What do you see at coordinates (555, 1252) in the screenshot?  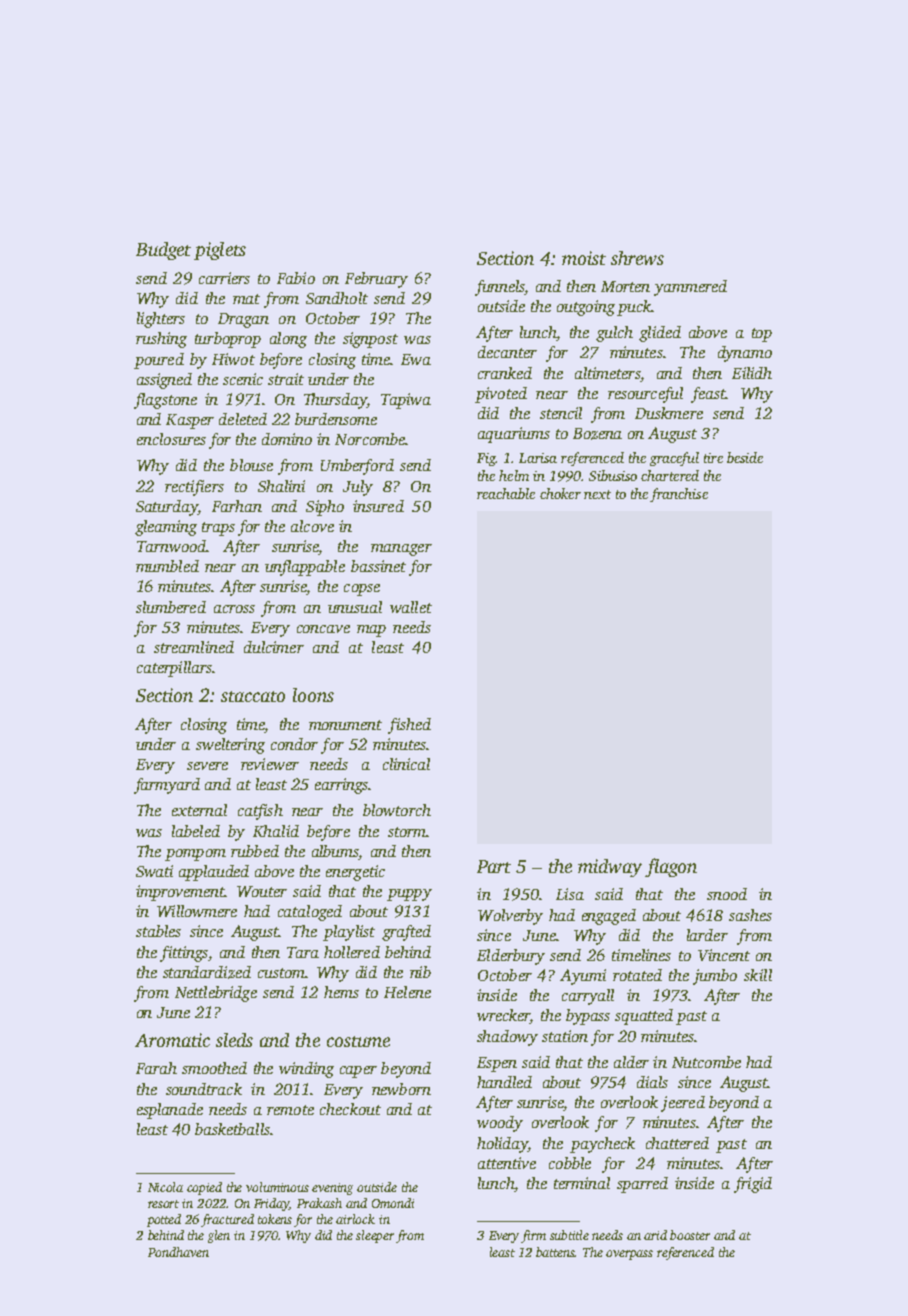 I see `battens` at bounding box center [555, 1252].
